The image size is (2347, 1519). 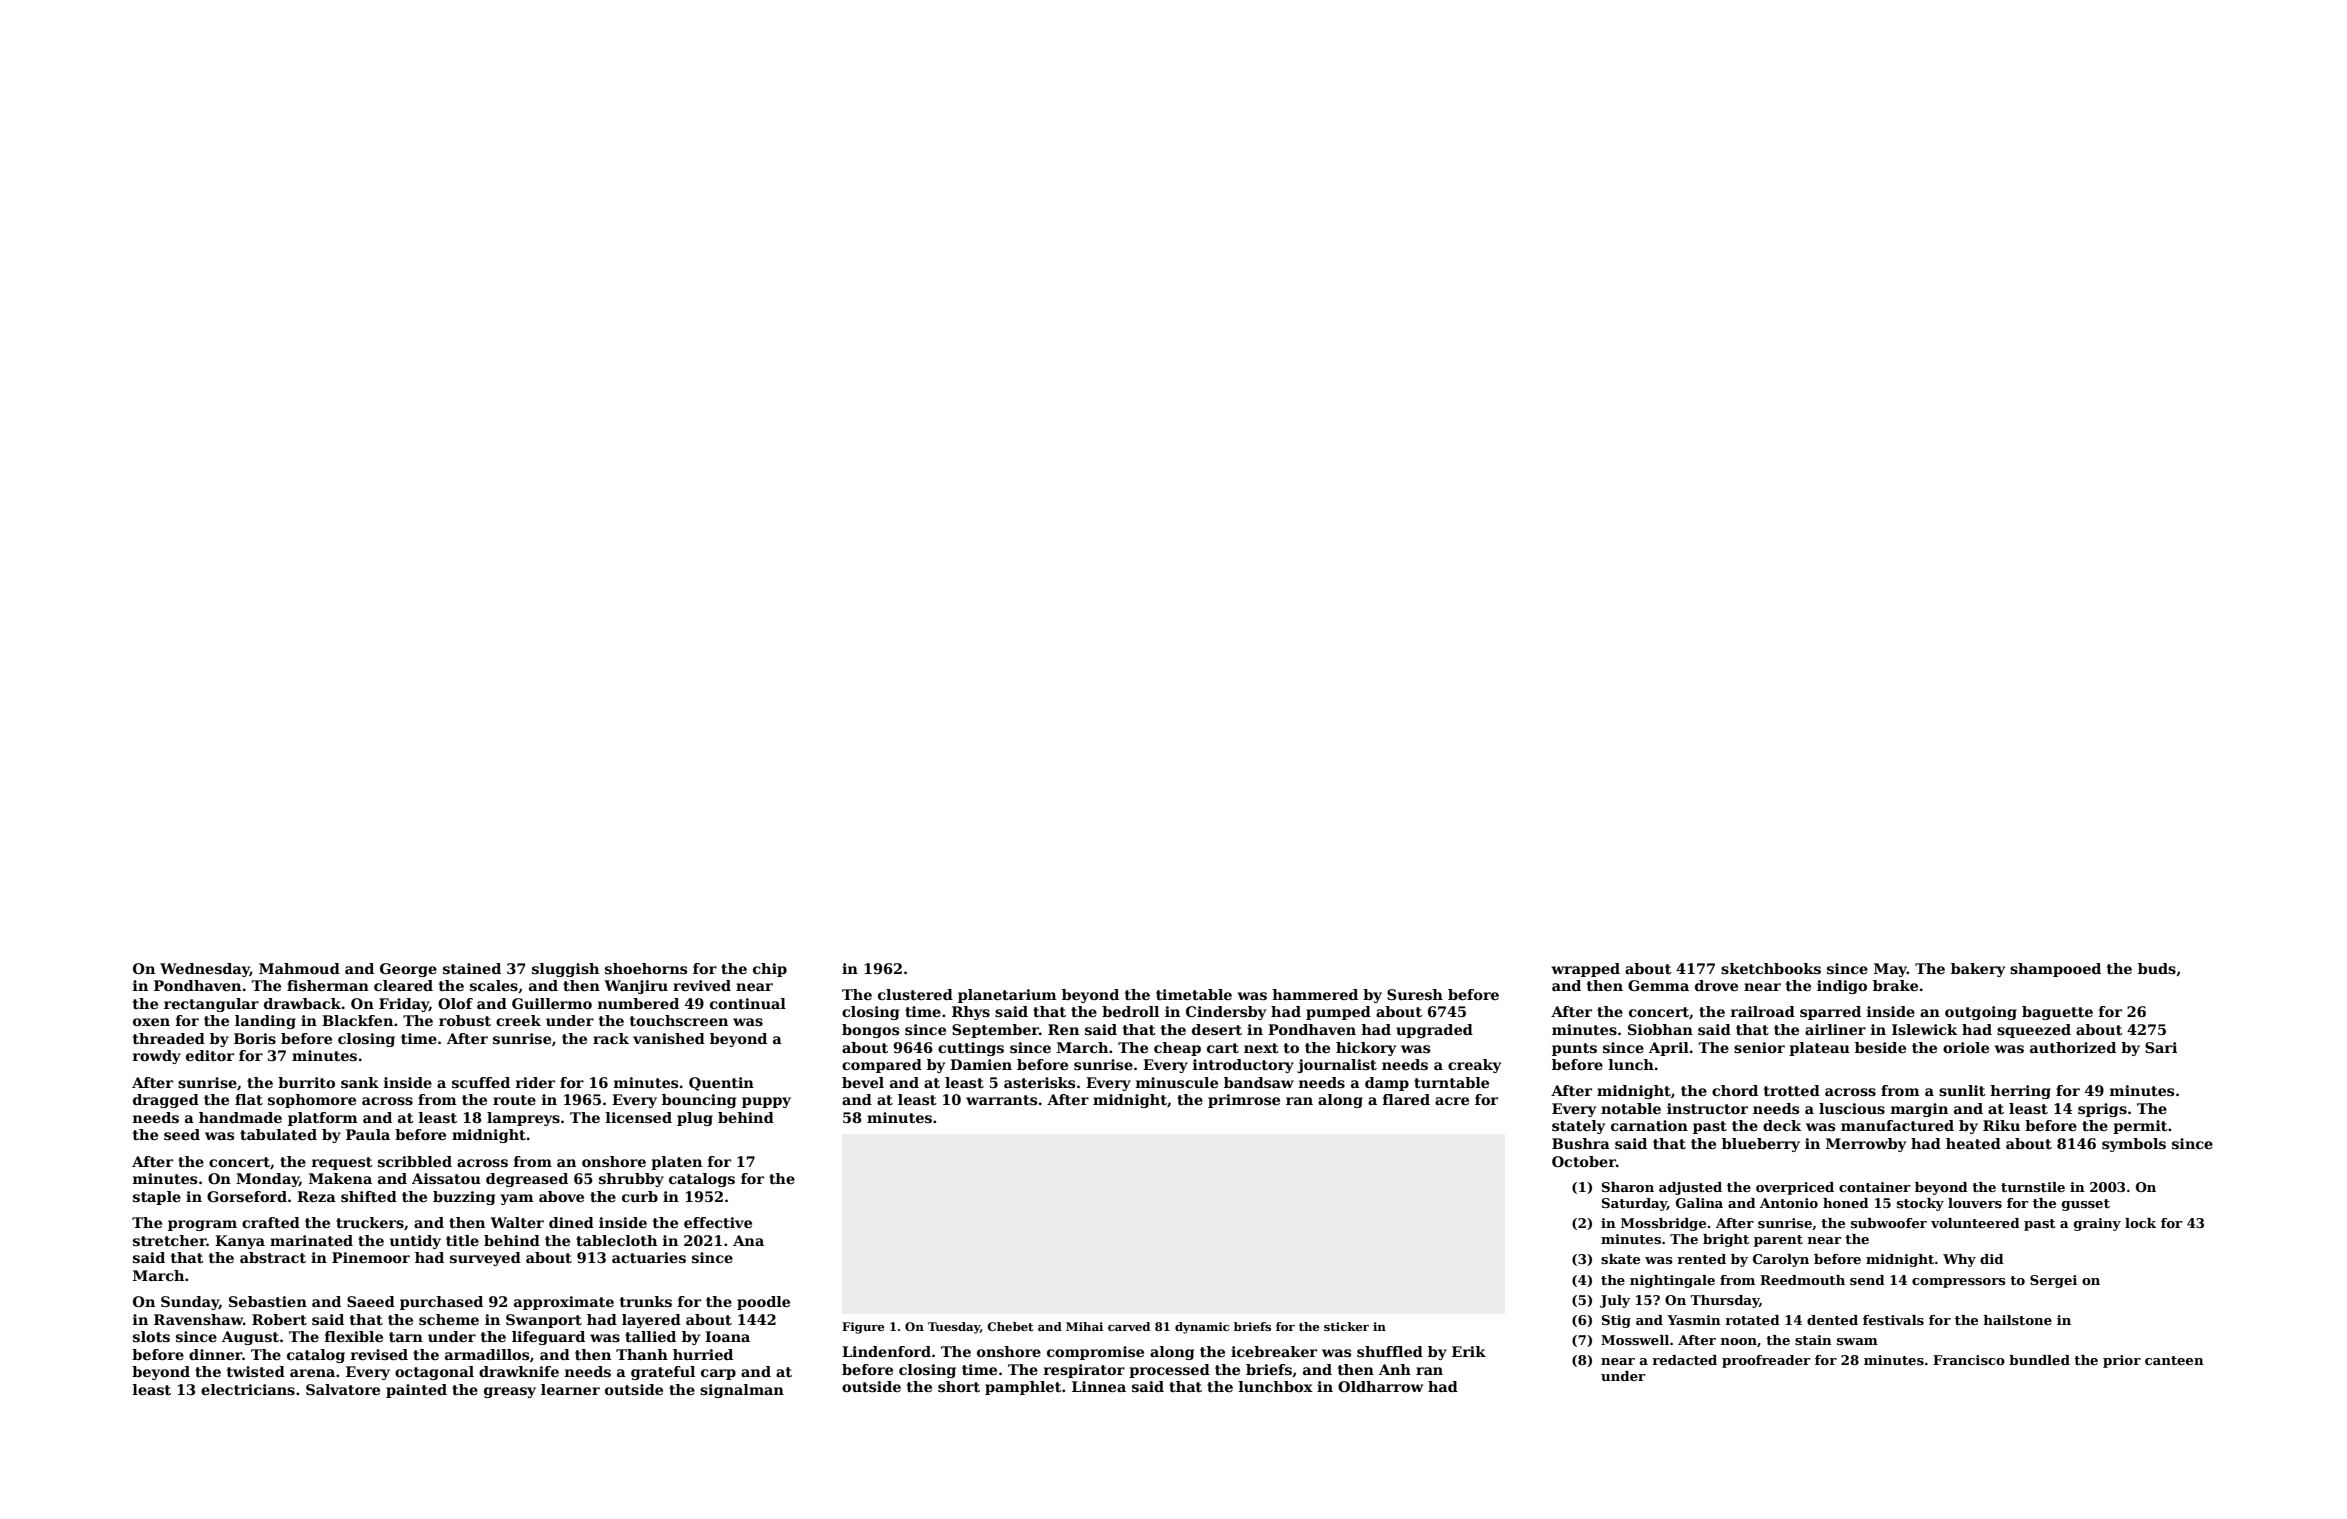 I want to click on handmade, so click(x=240, y=1117).
